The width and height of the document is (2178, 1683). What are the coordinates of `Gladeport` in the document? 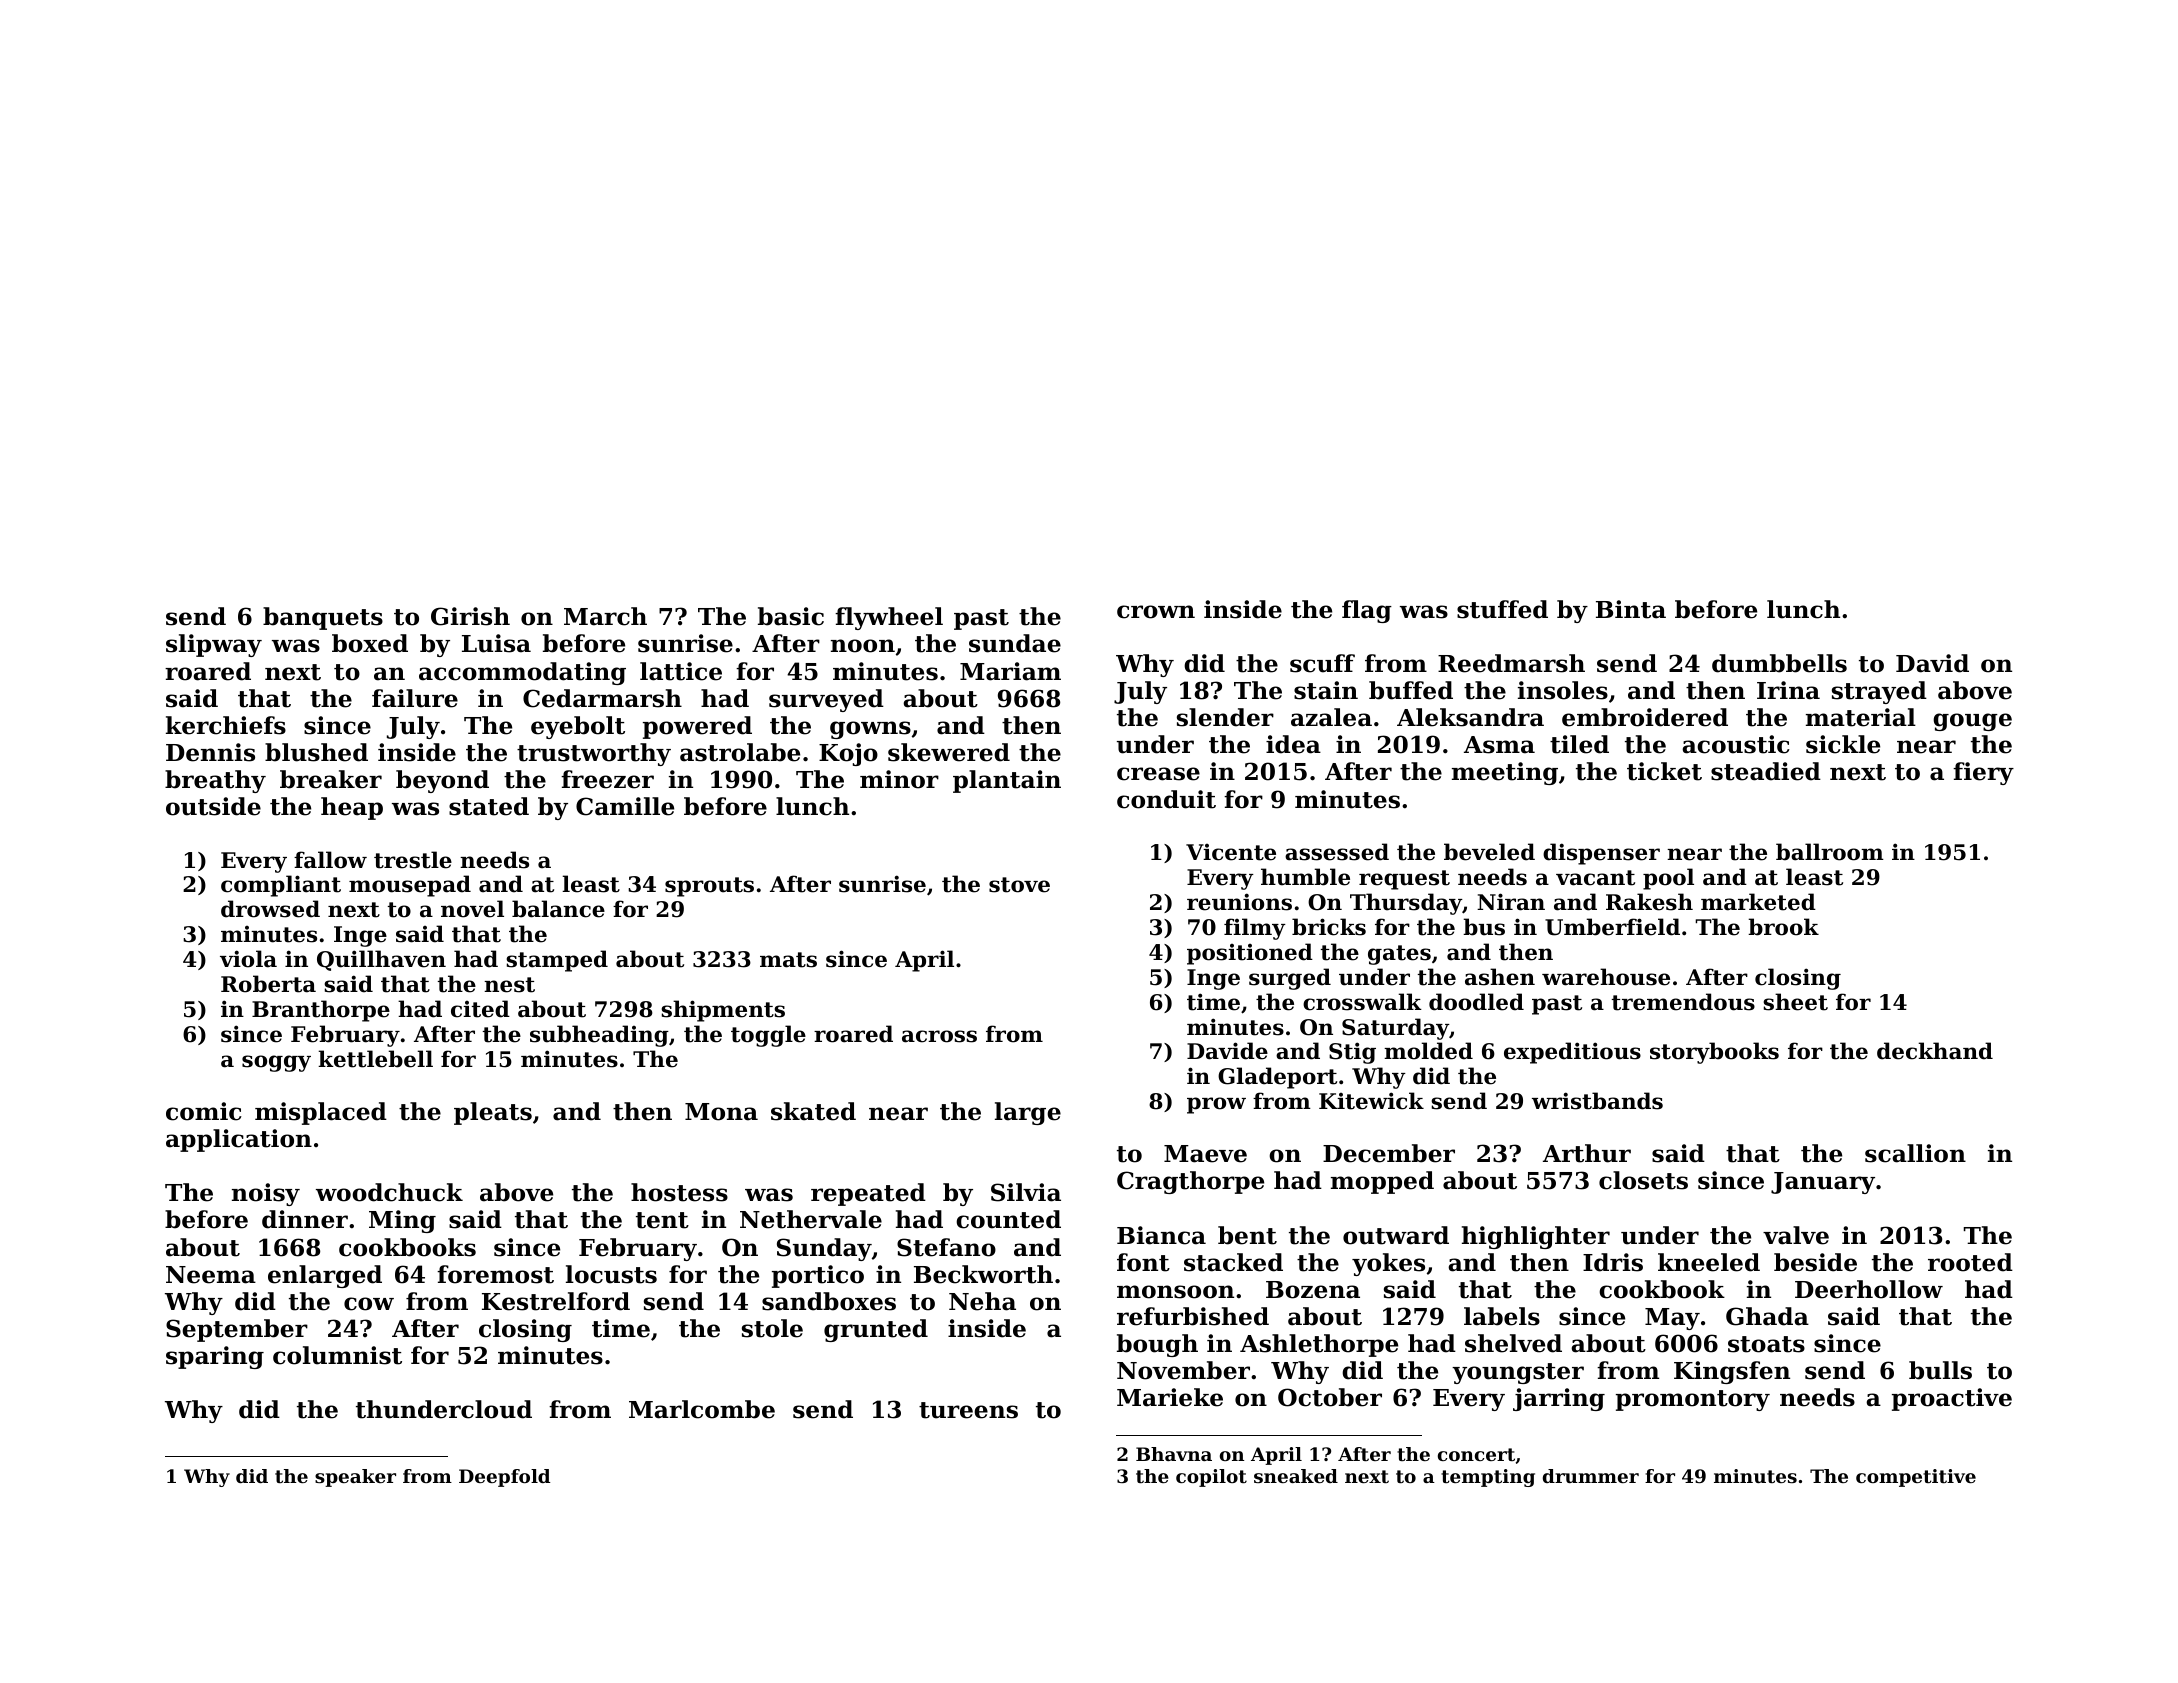 It's located at (1277, 1078).
